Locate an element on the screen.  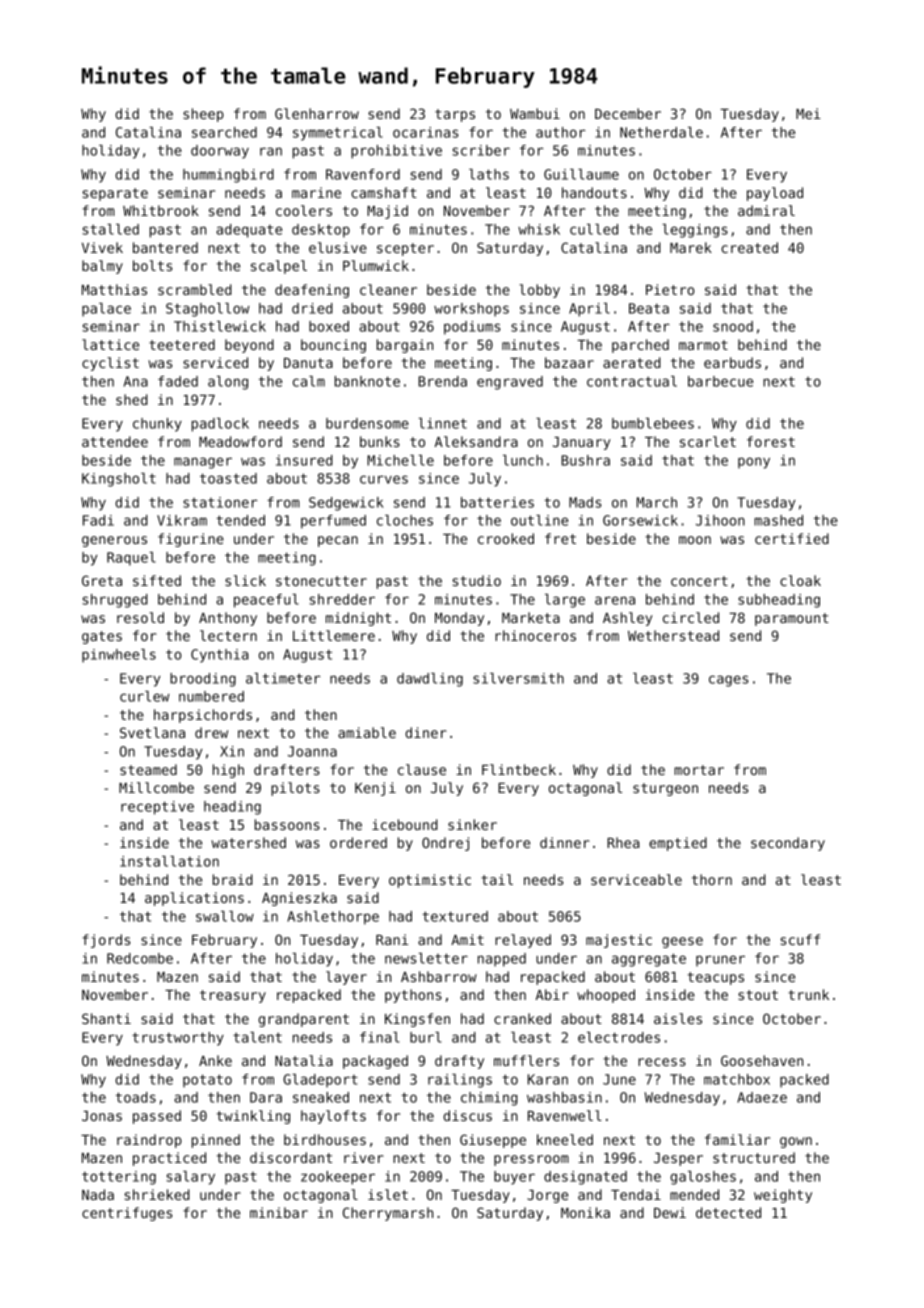
Cherrymarsh is located at coordinates (388, 1214).
